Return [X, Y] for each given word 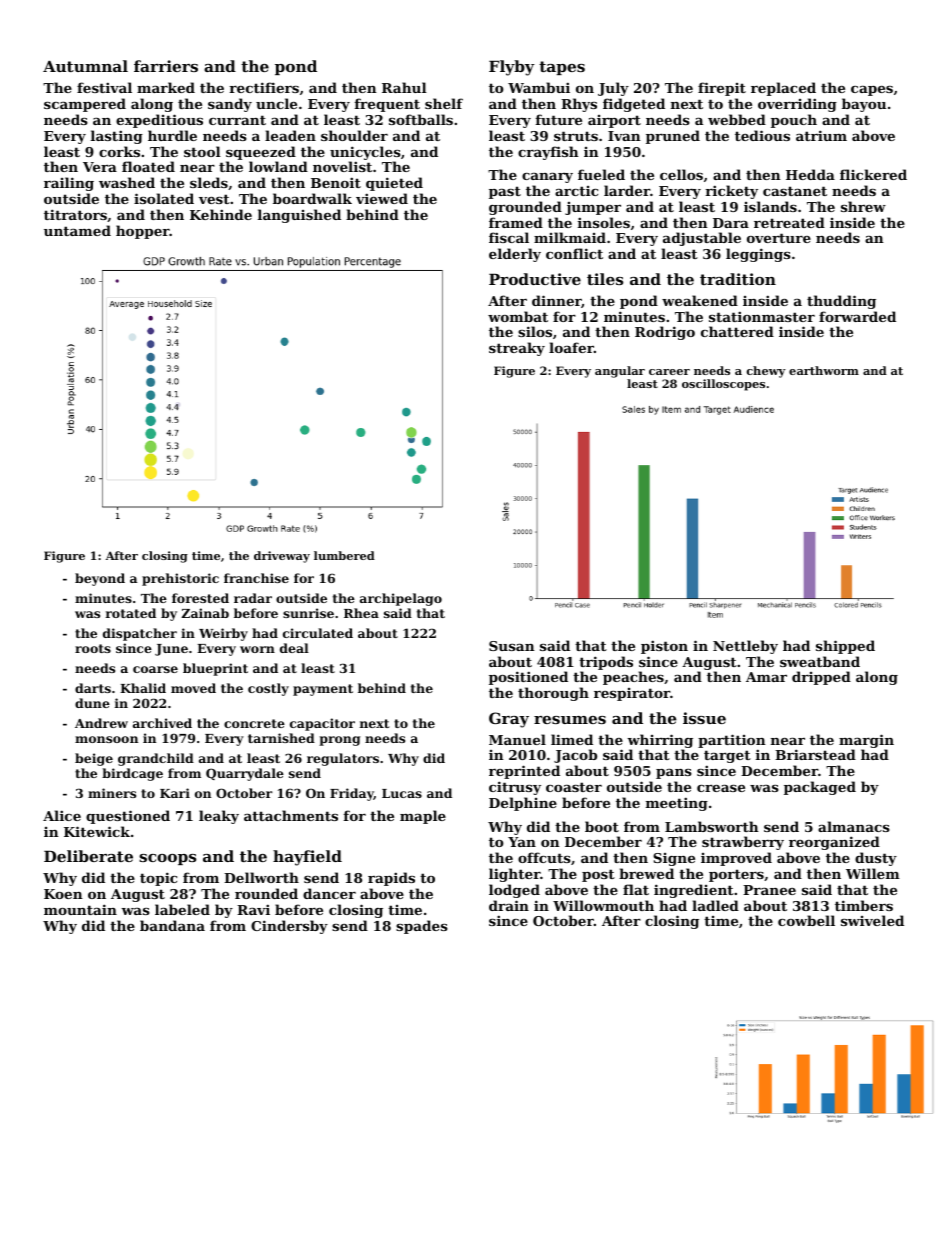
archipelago [401, 599]
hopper [143, 232]
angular [620, 372]
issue [704, 718]
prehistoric [180, 579]
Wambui [539, 87]
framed [516, 222]
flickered [873, 174]
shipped [845, 647]
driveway [282, 557]
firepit [722, 89]
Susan [512, 646]
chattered [737, 331]
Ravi [253, 909]
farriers [166, 66]
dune [92, 703]
